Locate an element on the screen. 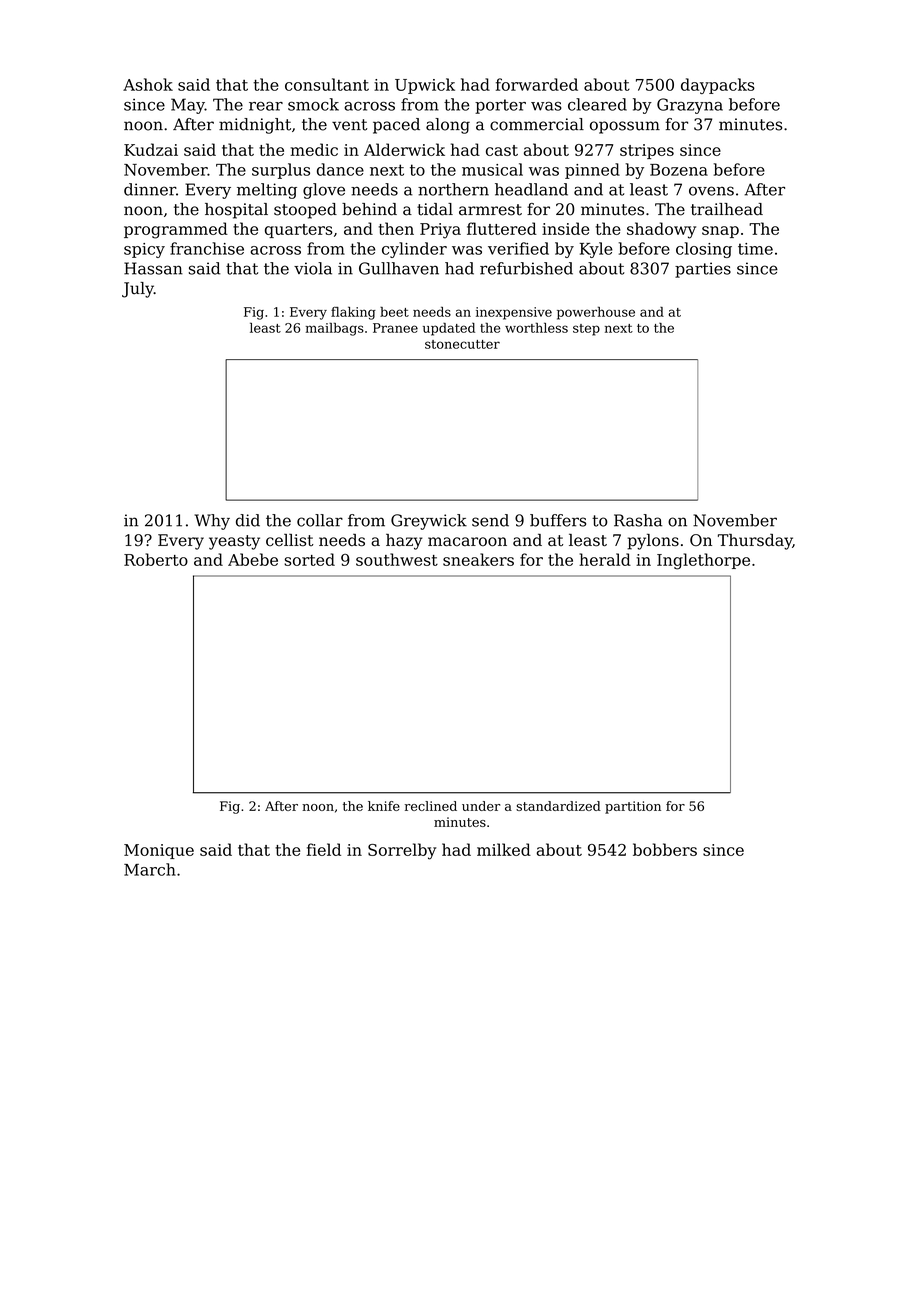 This screenshot has height=1308, width=924. Bozena is located at coordinates (679, 170).
